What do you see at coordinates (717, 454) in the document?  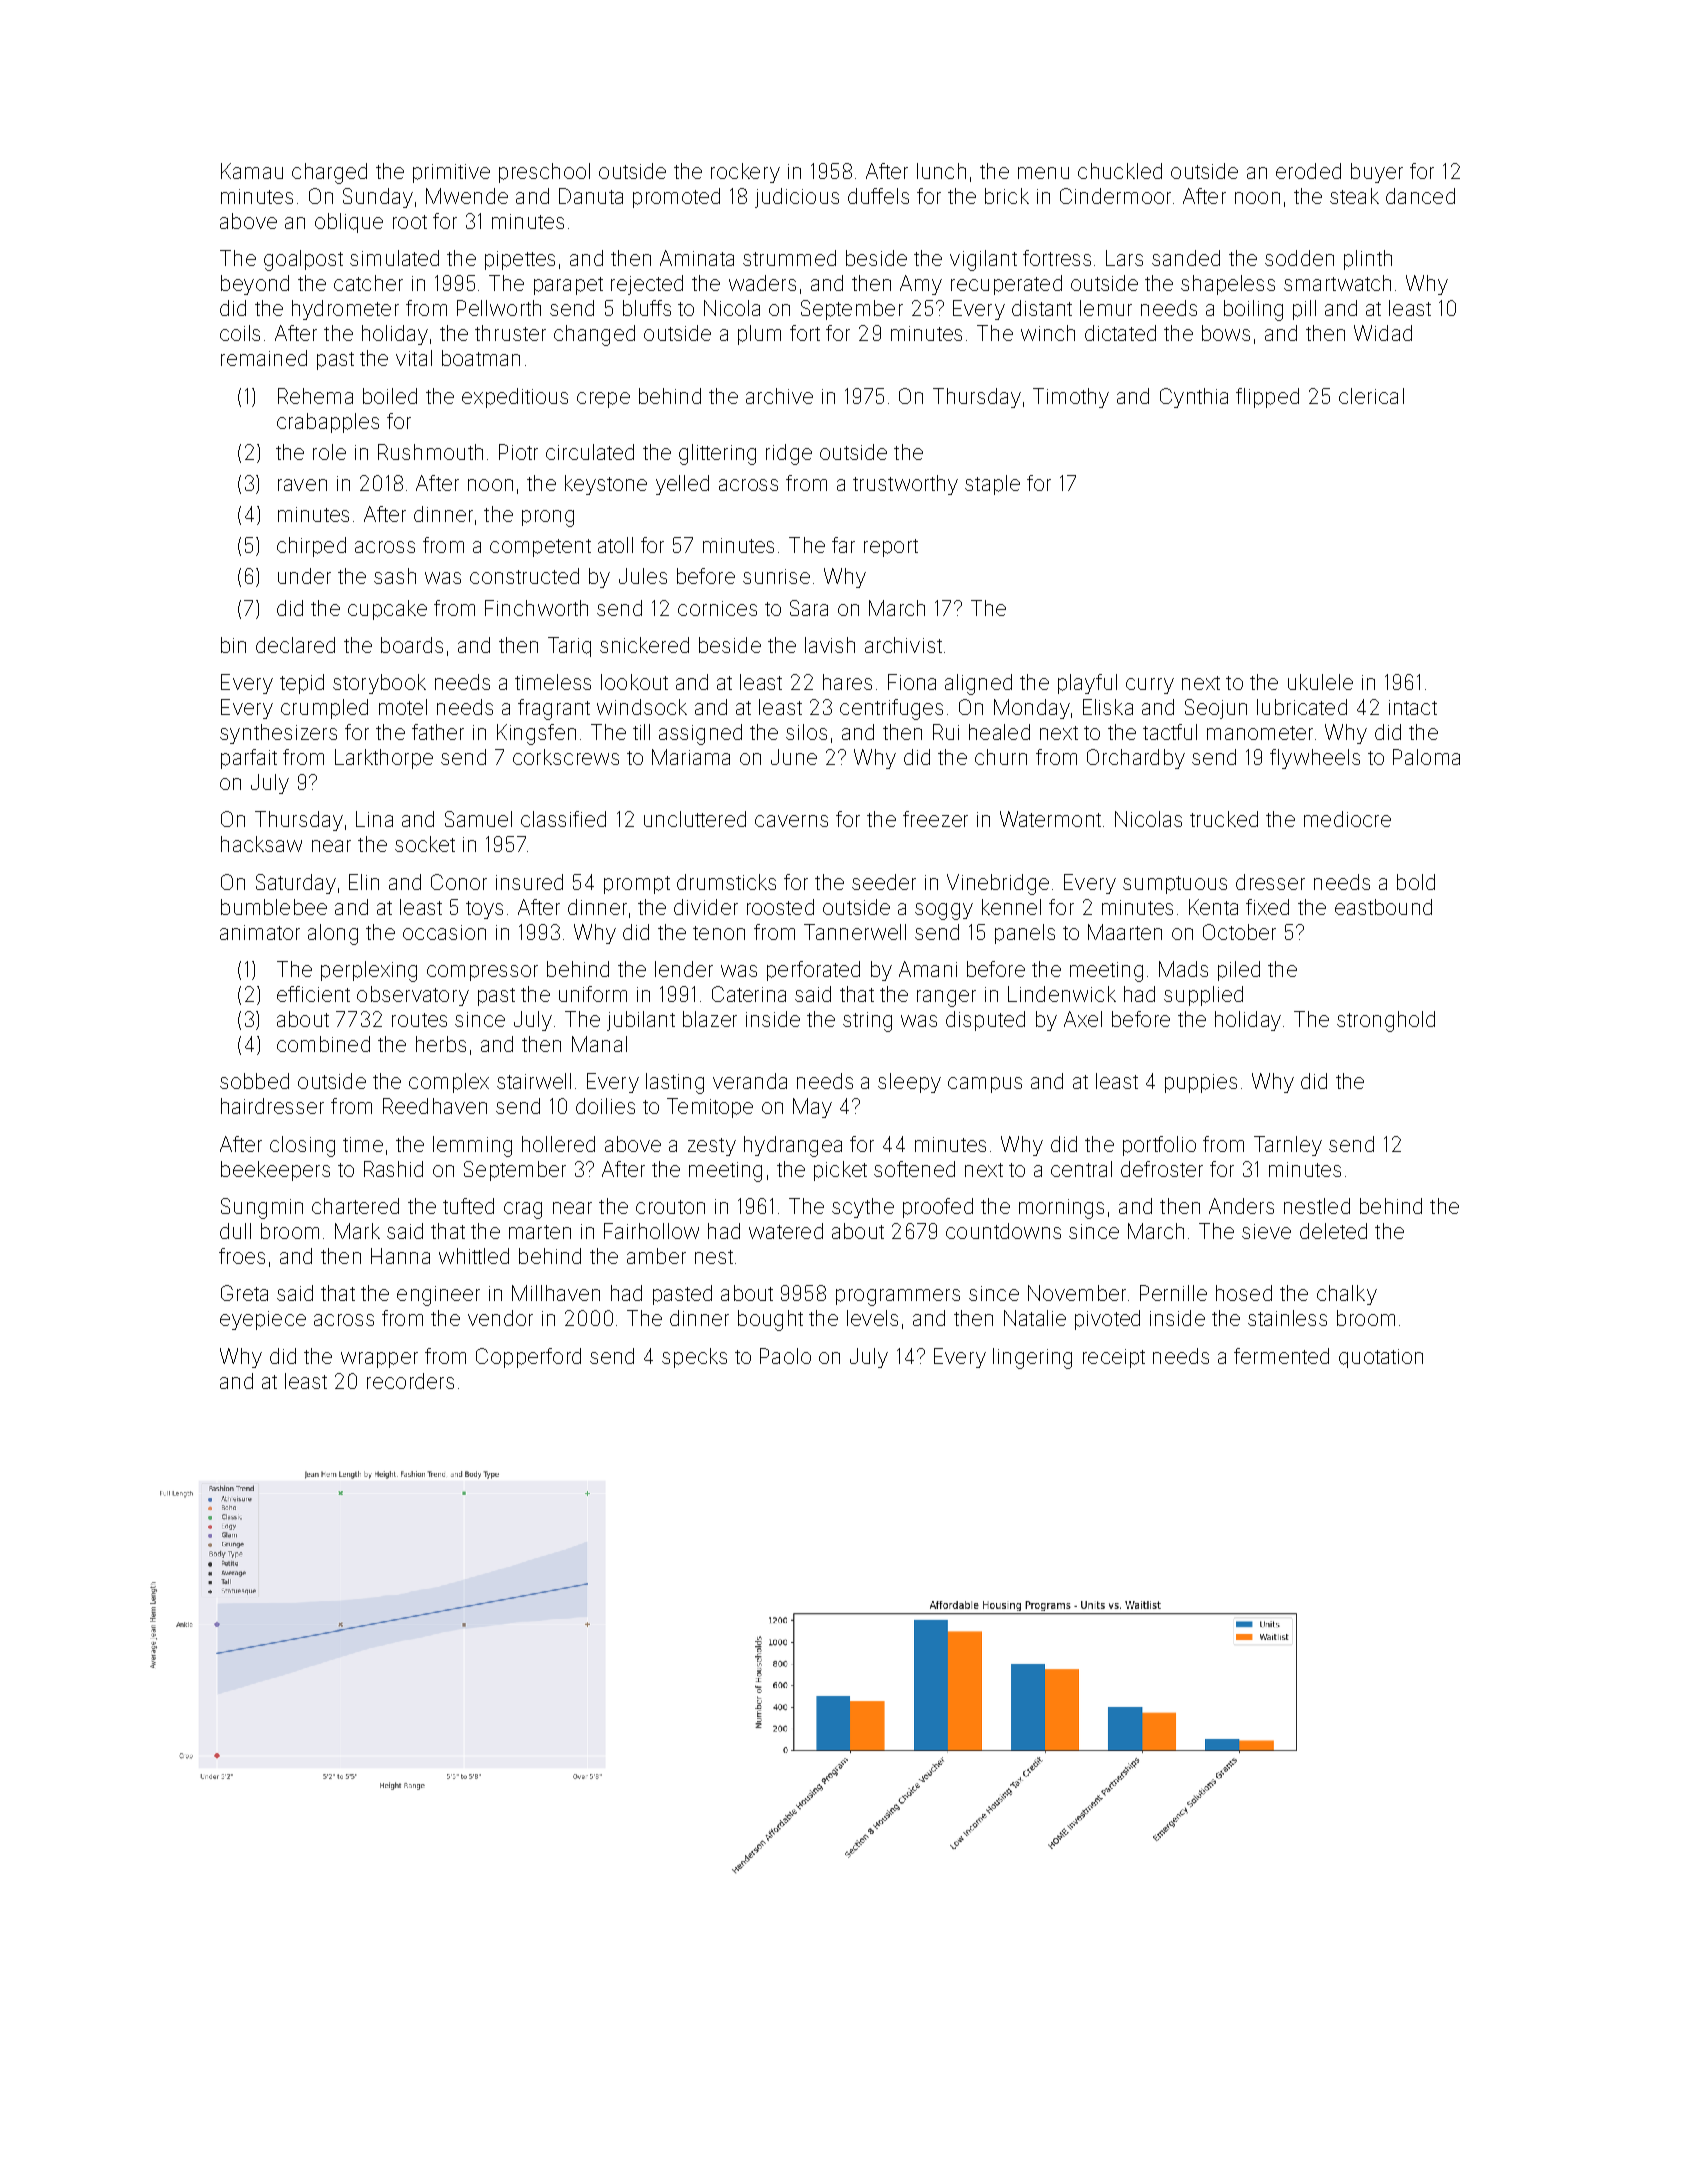 I see `glittering` at bounding box center [717, 454].
